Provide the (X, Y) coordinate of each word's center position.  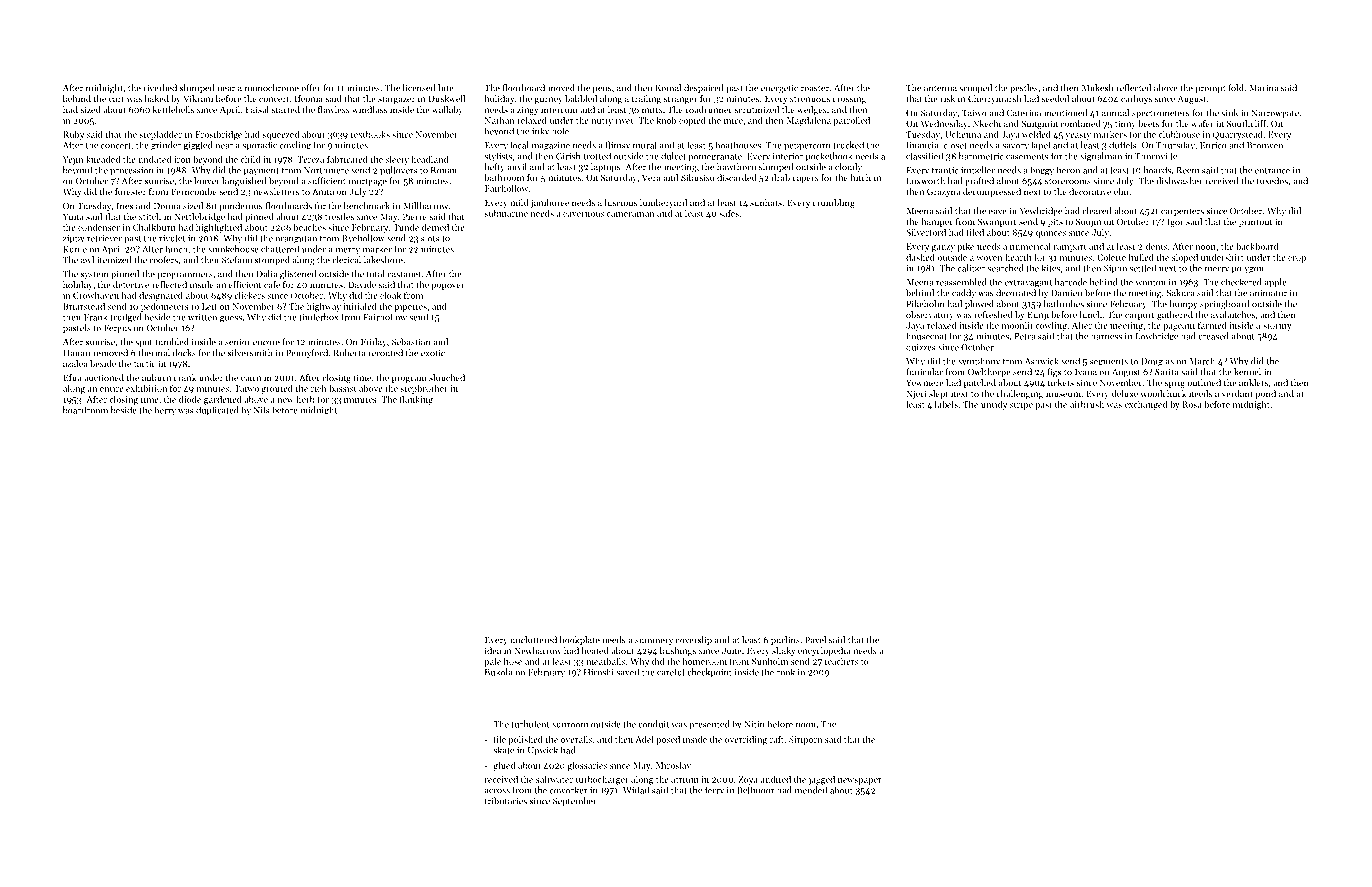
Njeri (916, 394)
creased (1213, 336)
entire (112, 388)
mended (811, 790)
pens (602, 89)
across (497, 791)
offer (311, 88)
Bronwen (1265, 145)
